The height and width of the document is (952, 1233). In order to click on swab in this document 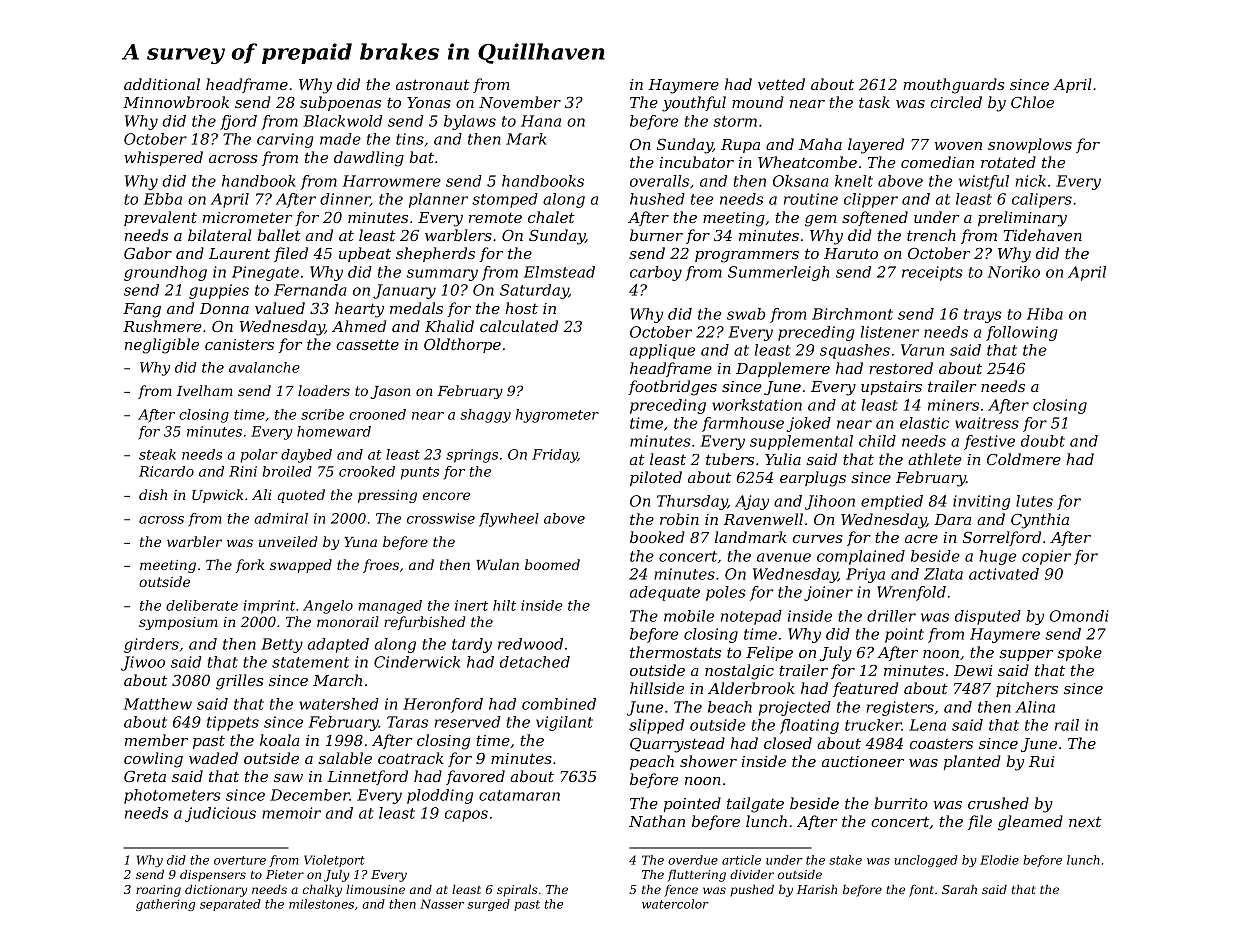, I will do `click(746, 314)`.
